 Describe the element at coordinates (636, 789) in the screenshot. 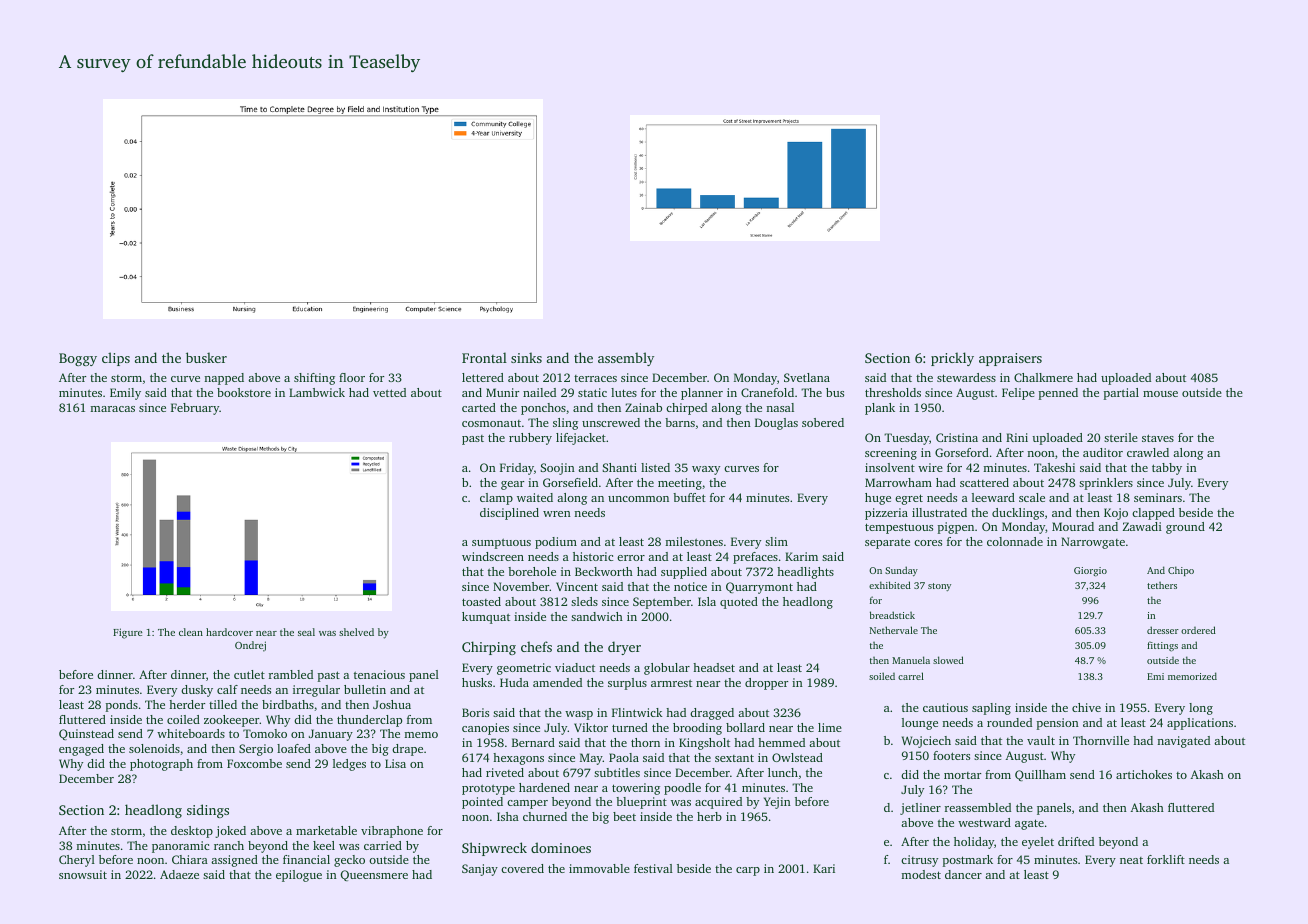

I see `towering` at that location.
